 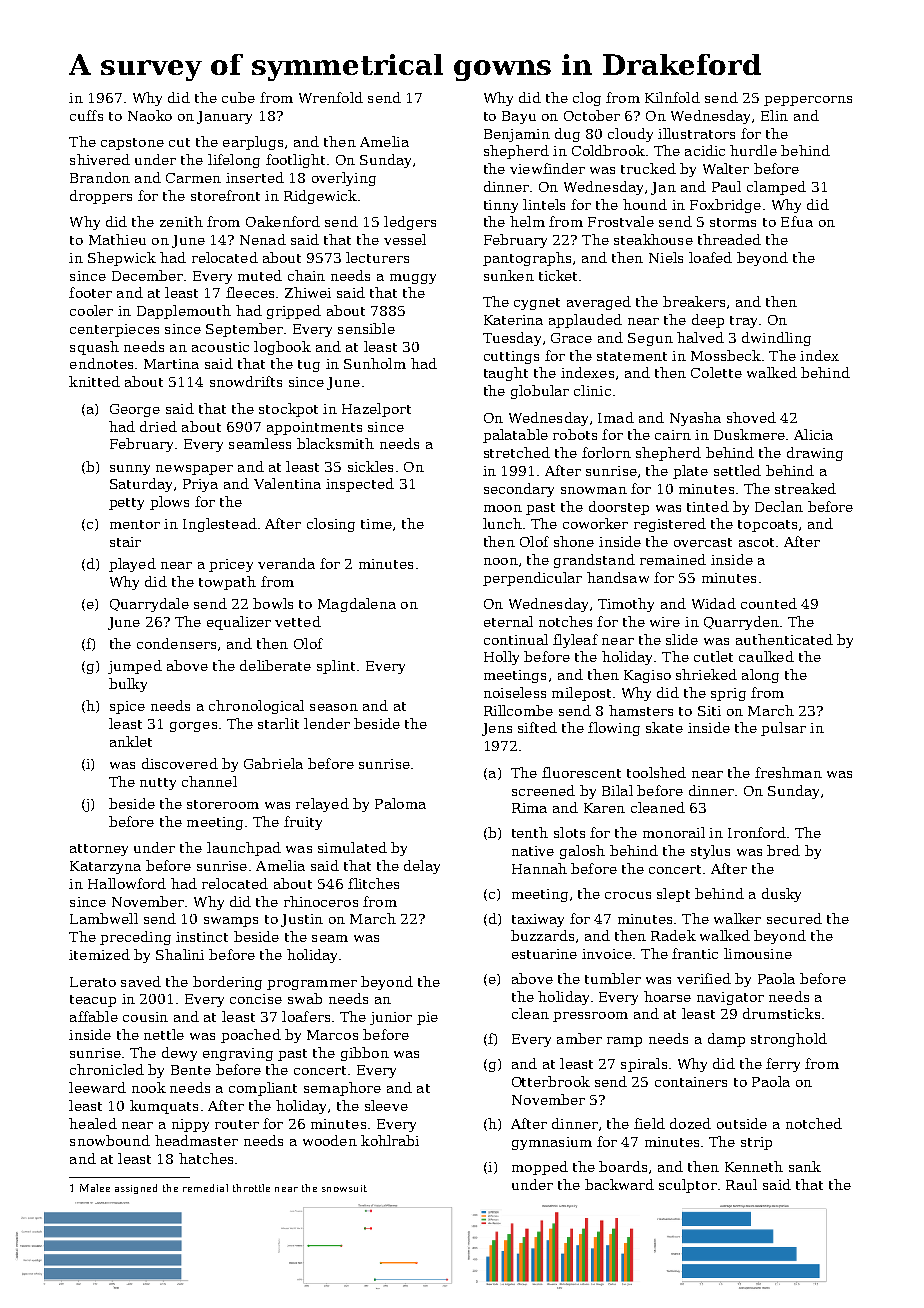 What do you see at coordinates (532, 579) in the screenshot?
I see `perpendicular` at bounding box center [532, 579].
